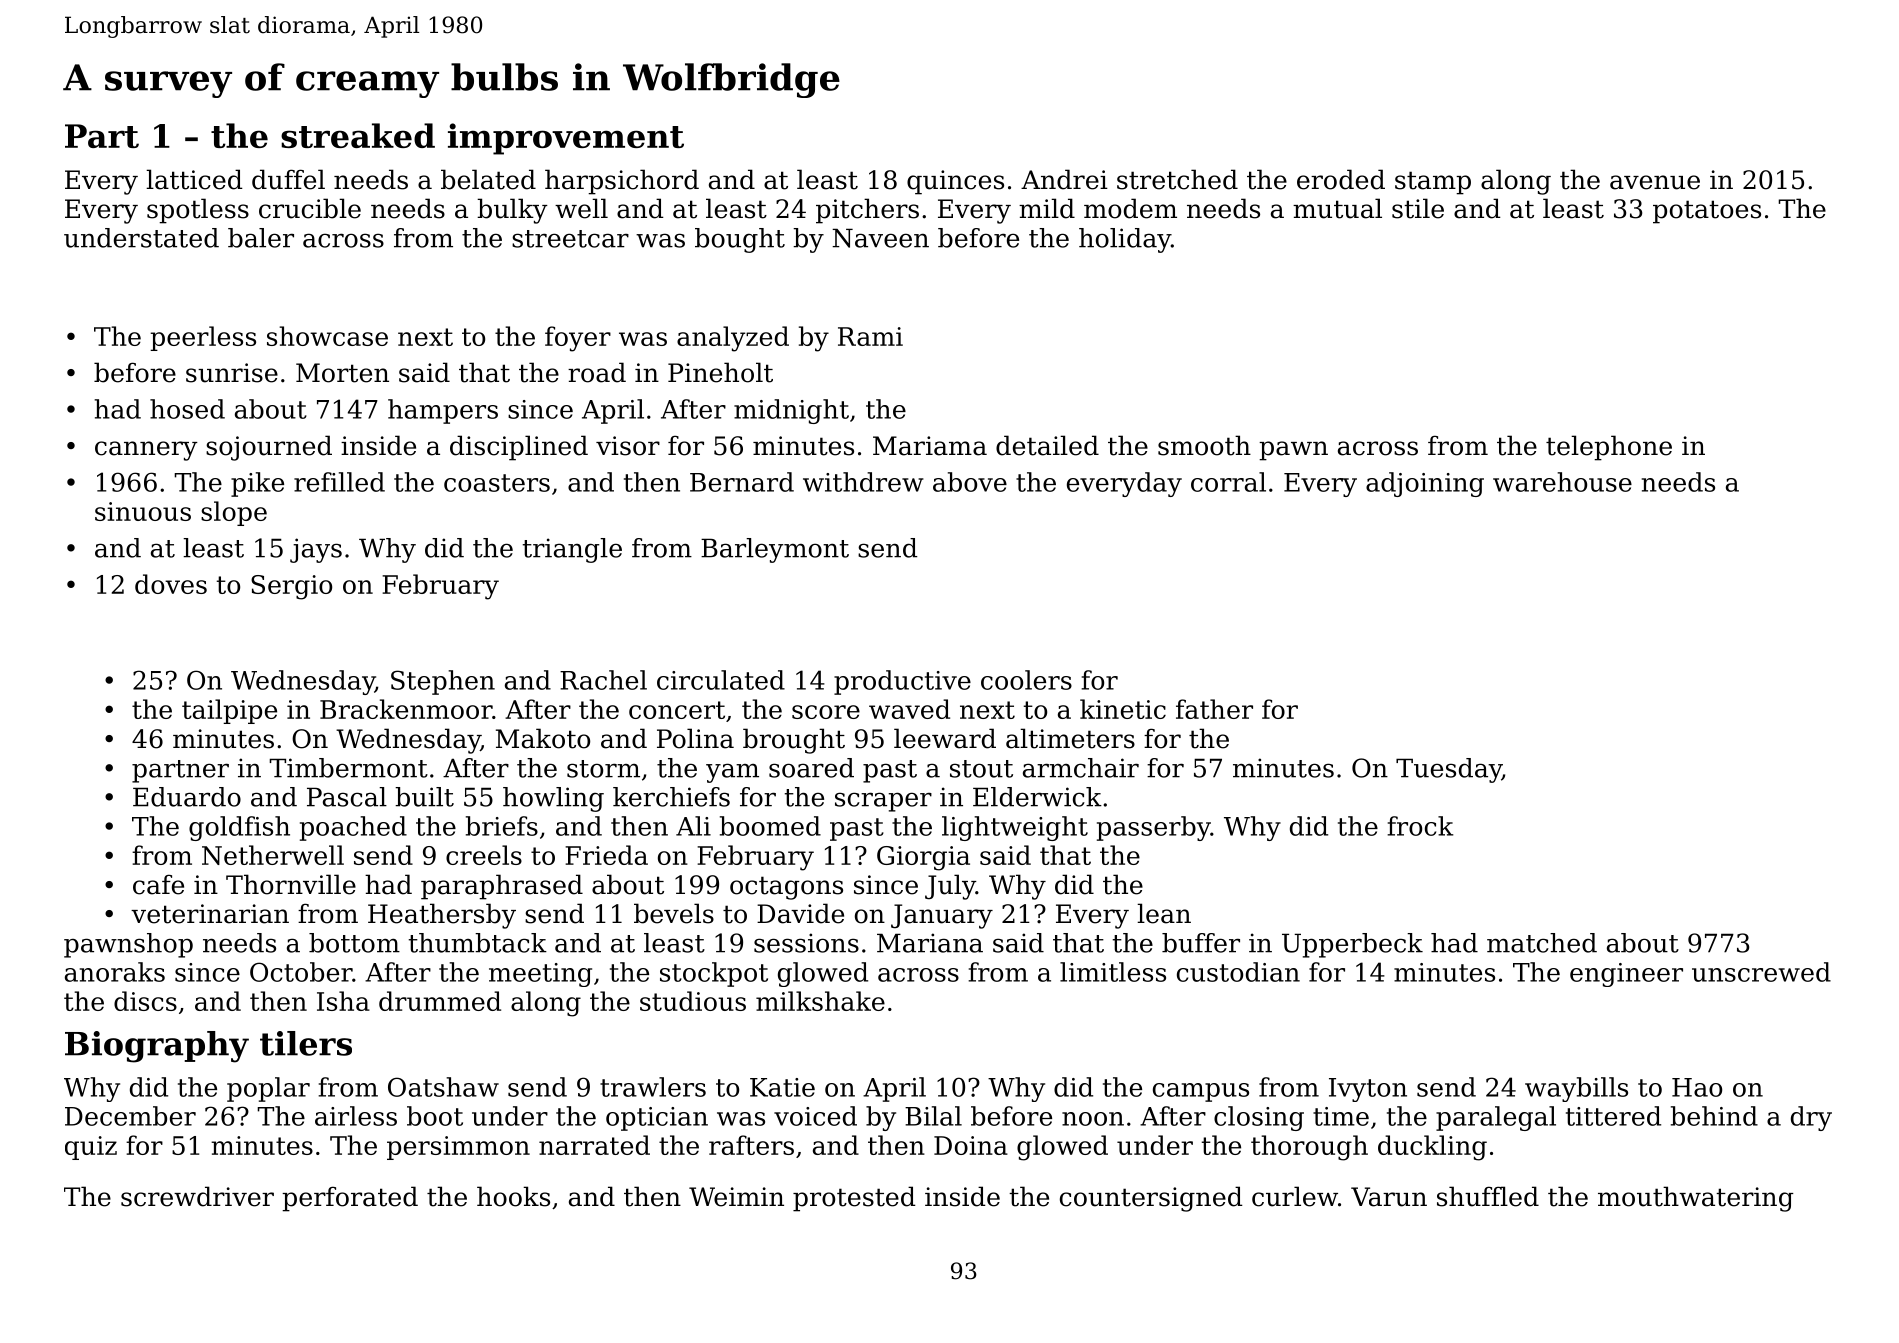 This document has width=1899, height=1343. What do you see at coordinates (1047, 445) in the document?
I see `detailed` at bounding box center [1047, 445].
